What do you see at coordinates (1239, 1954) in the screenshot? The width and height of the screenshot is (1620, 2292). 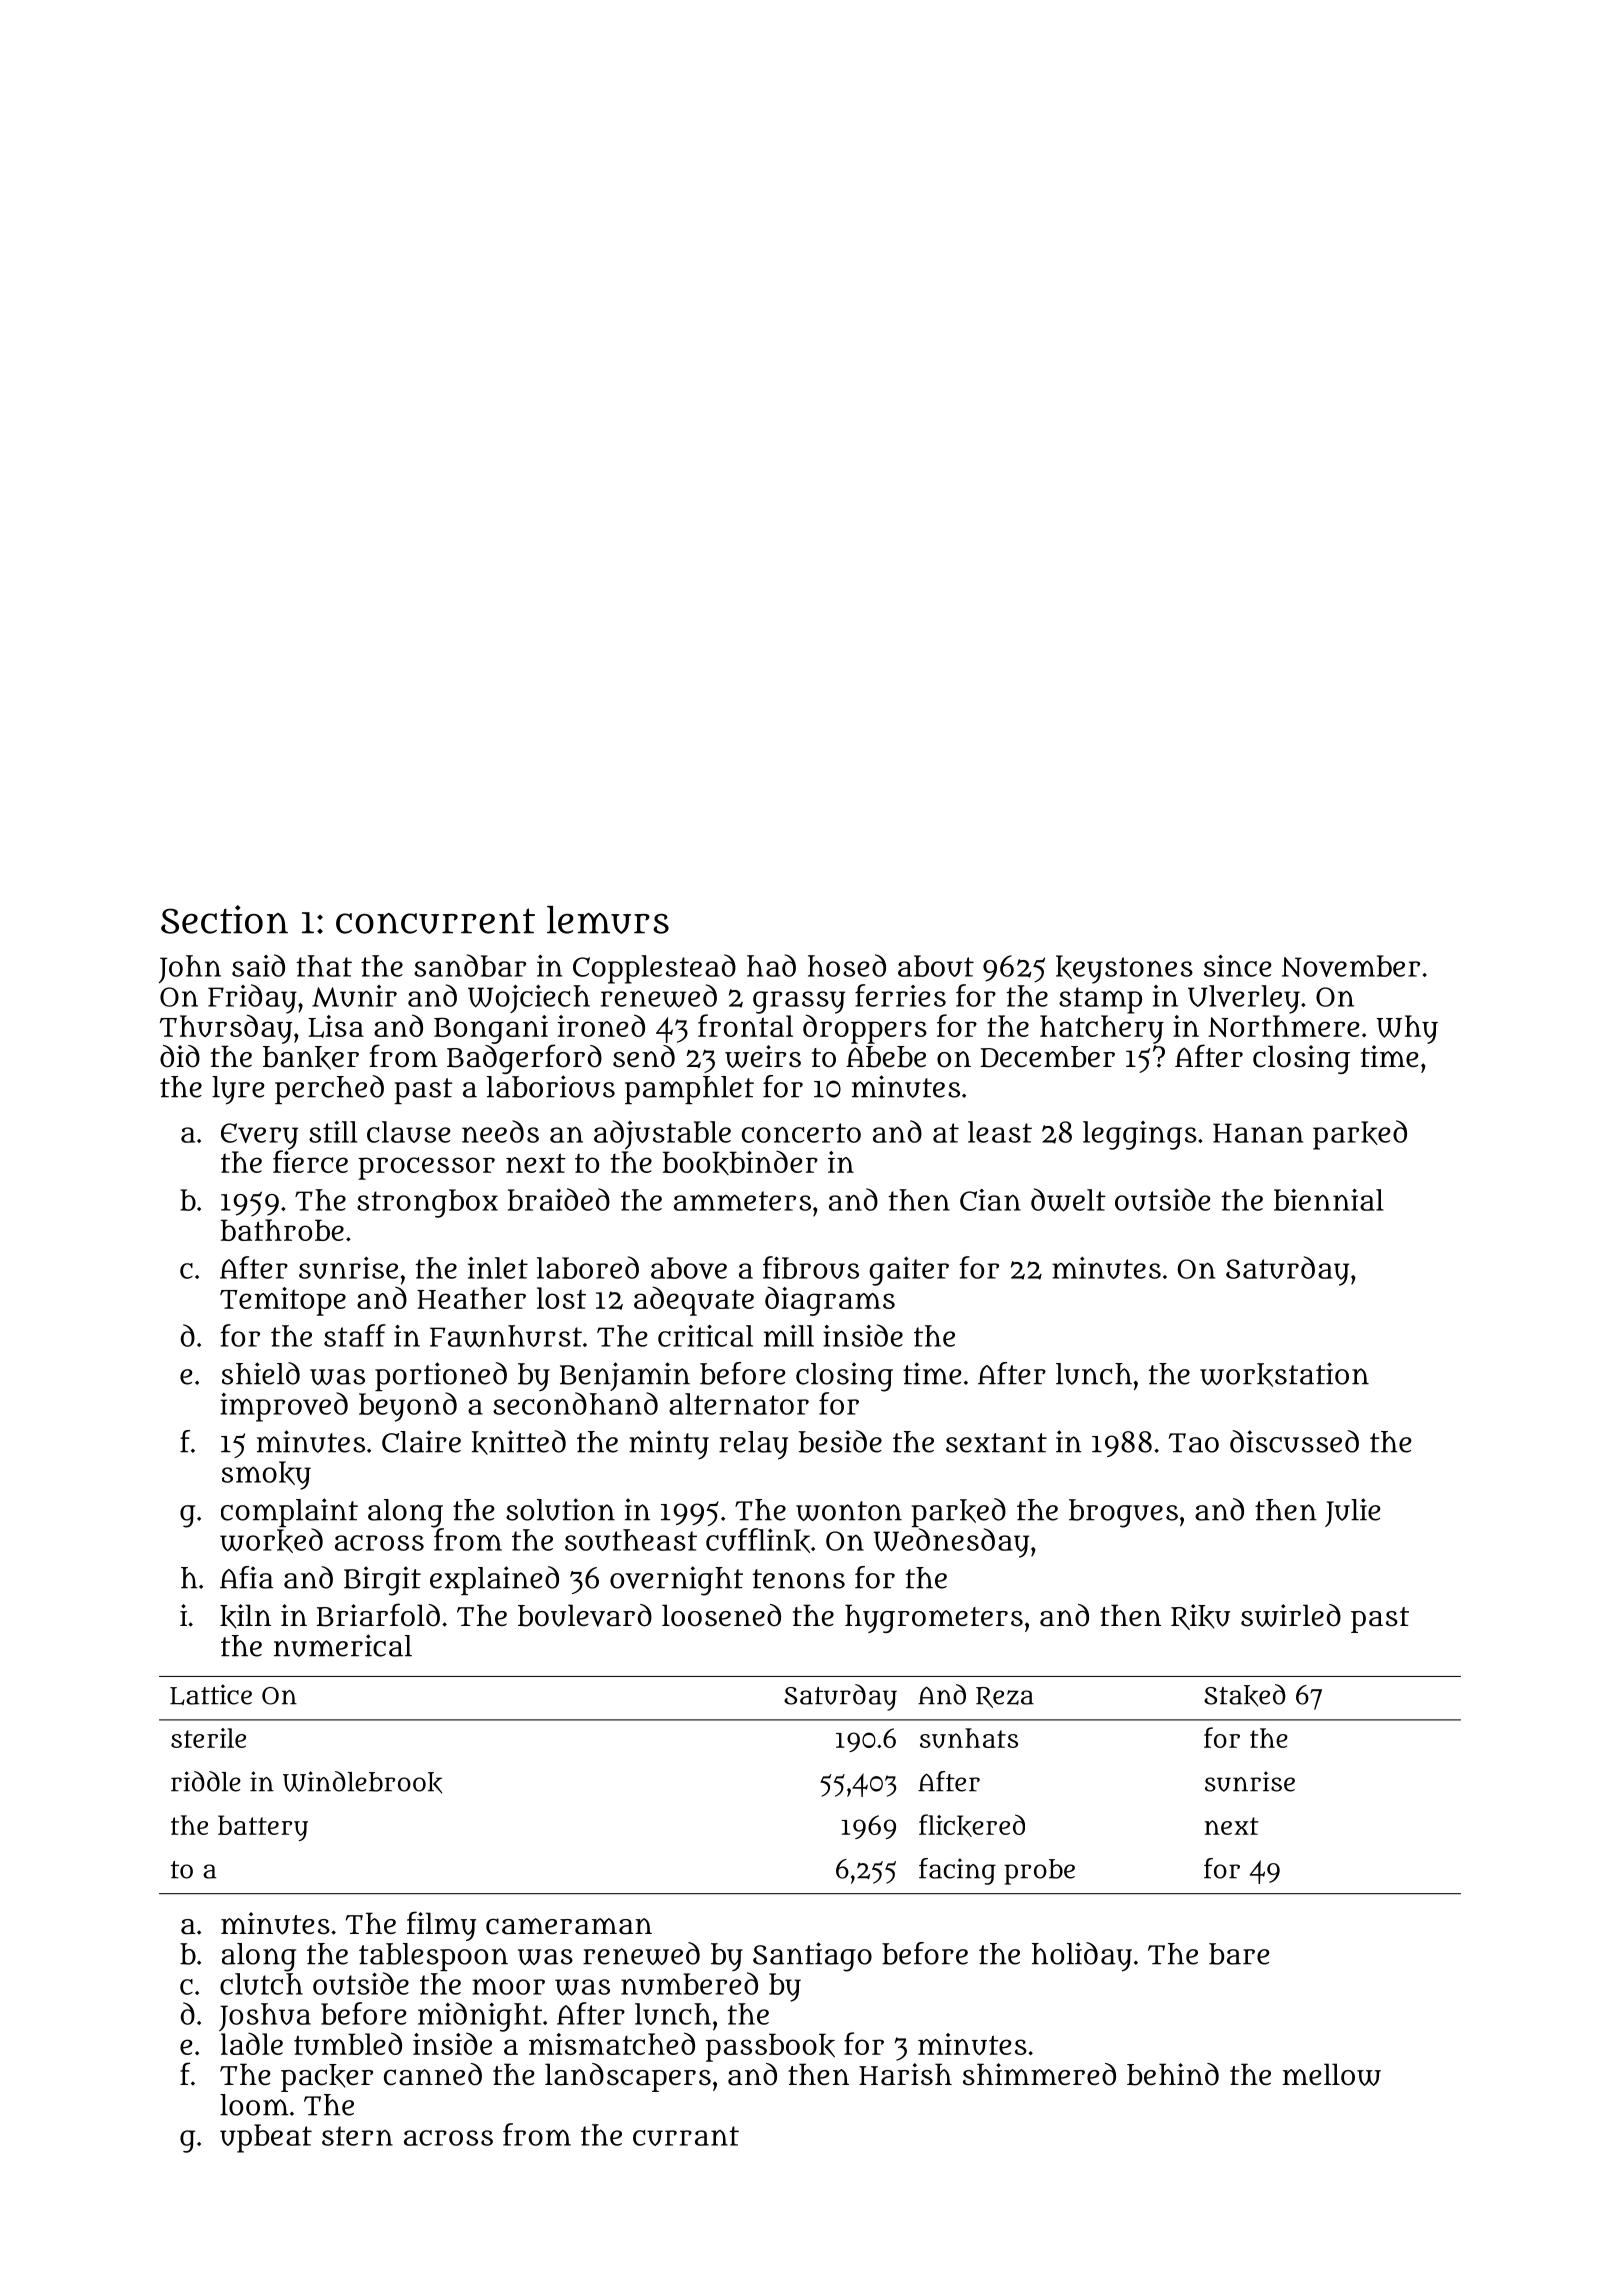 I see `bare` at bounding box center [1239, 1954].
